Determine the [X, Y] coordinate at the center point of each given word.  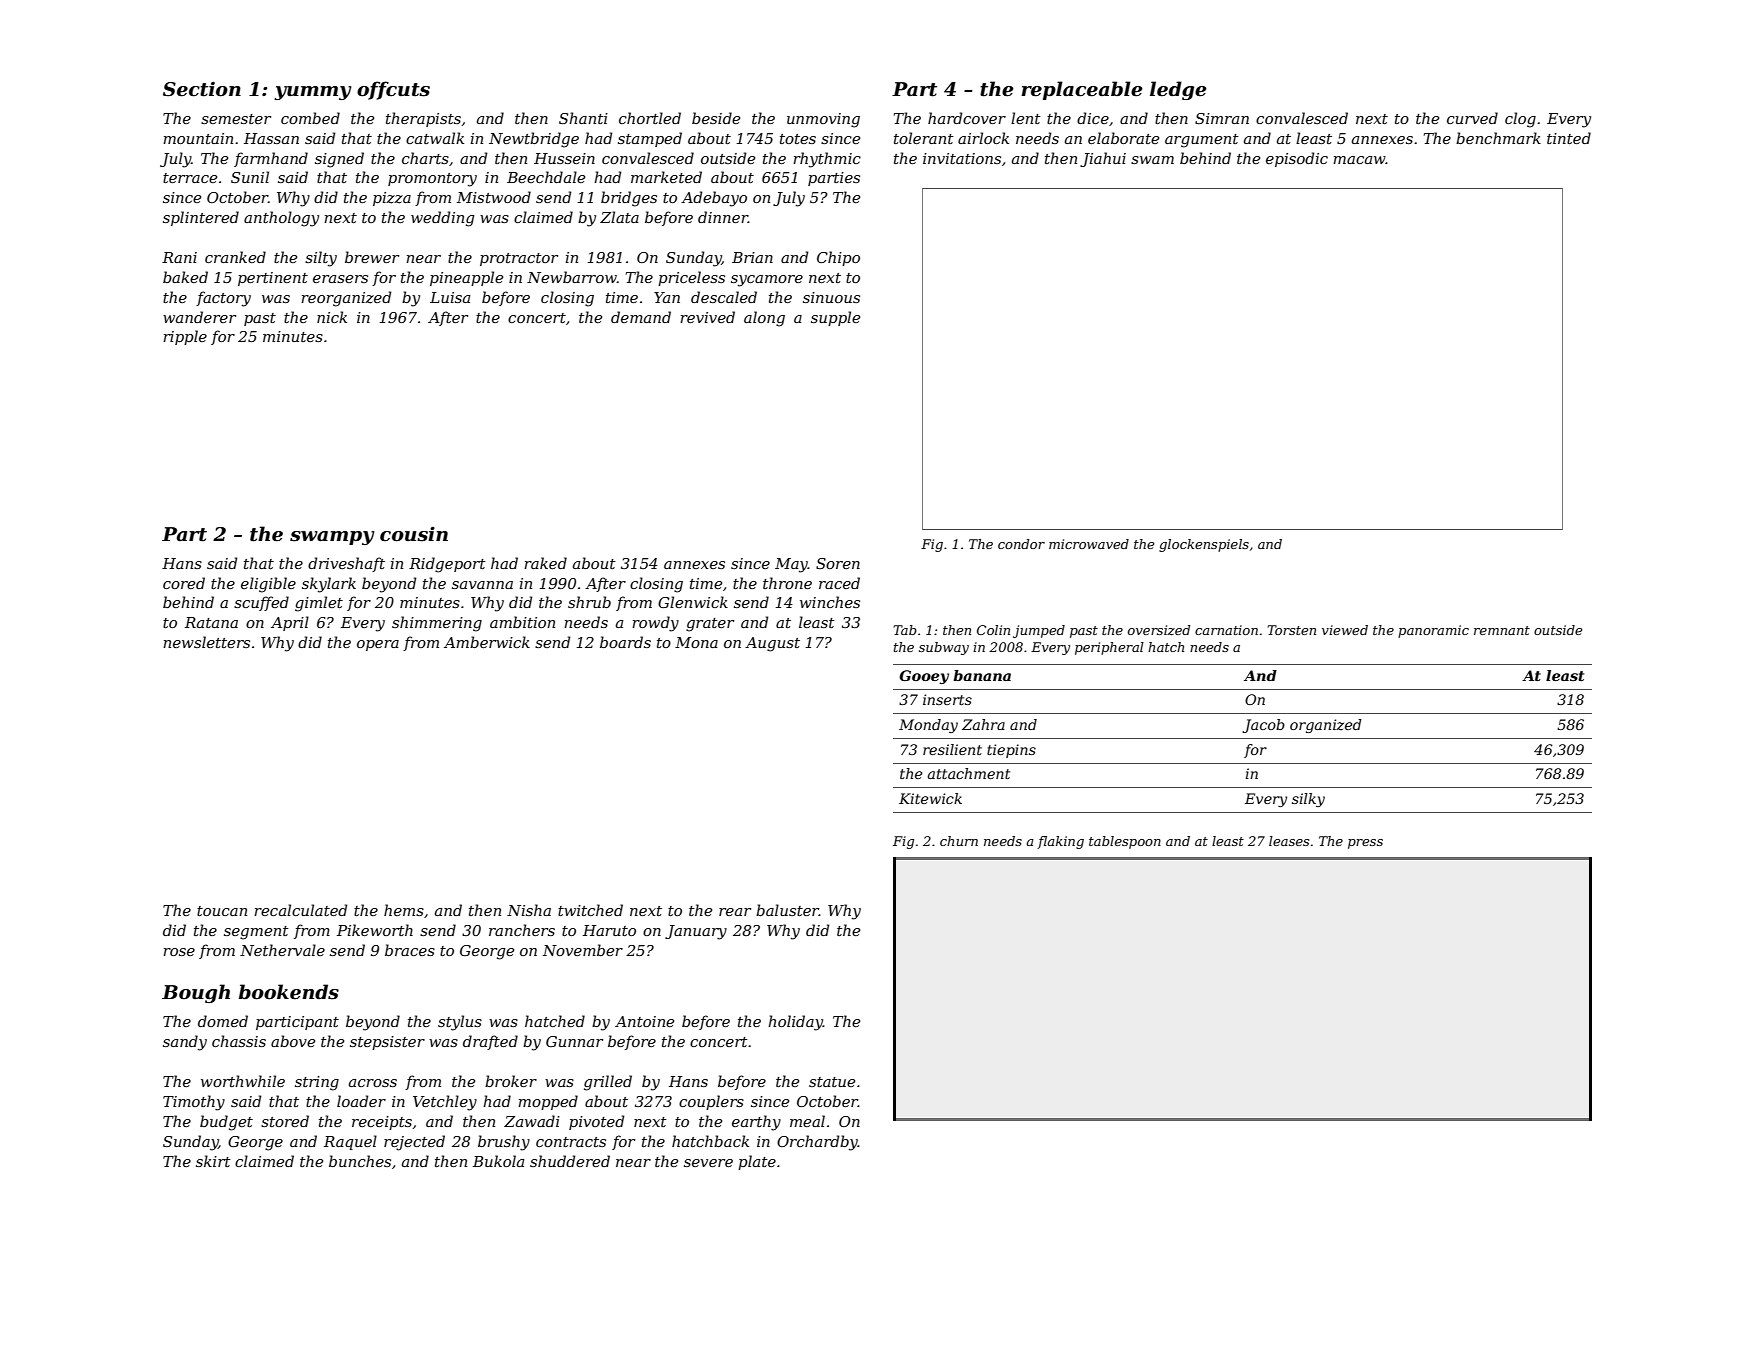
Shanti [583, 118]
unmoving [823, 120]
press [1365, 844]
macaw [1359, 160]
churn [959, 841]
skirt [213, 1161]
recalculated [300, 910]
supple [835, 318]
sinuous [831, 297]
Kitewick [930, 798]
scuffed [261, 603]
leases [1289, 841]
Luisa [450, 297]
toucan [222, 911]
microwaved [1089, 544]
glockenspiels [1204, 545]
